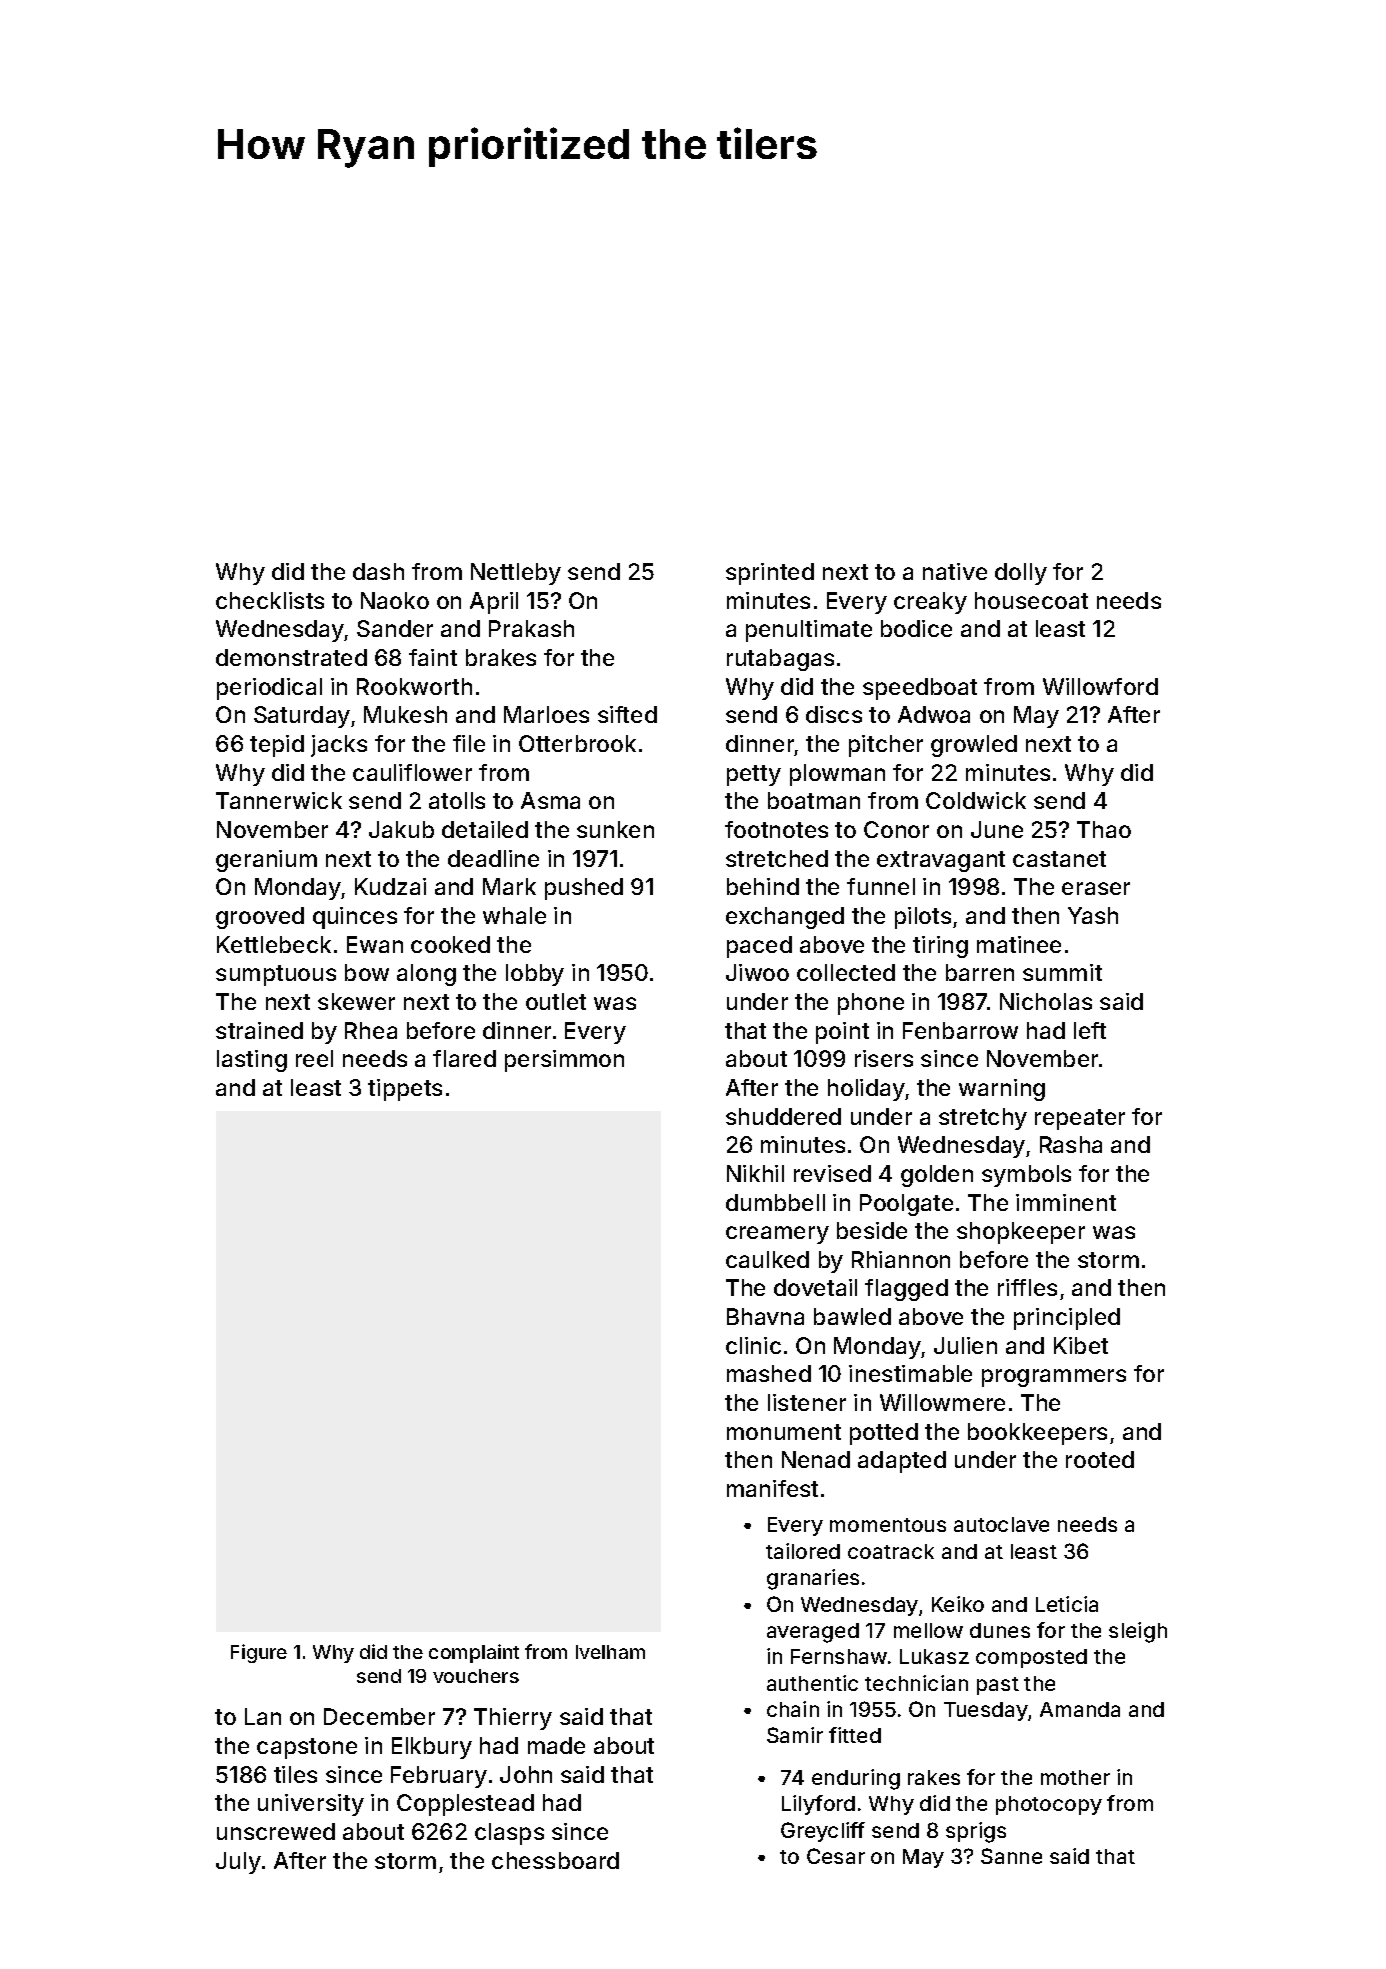 Image resolution: width=1386 pixels, height=1969 pixels. Describe the element at coordinates (405, 1090) in the screenshot. I see `tippets` at that location.
